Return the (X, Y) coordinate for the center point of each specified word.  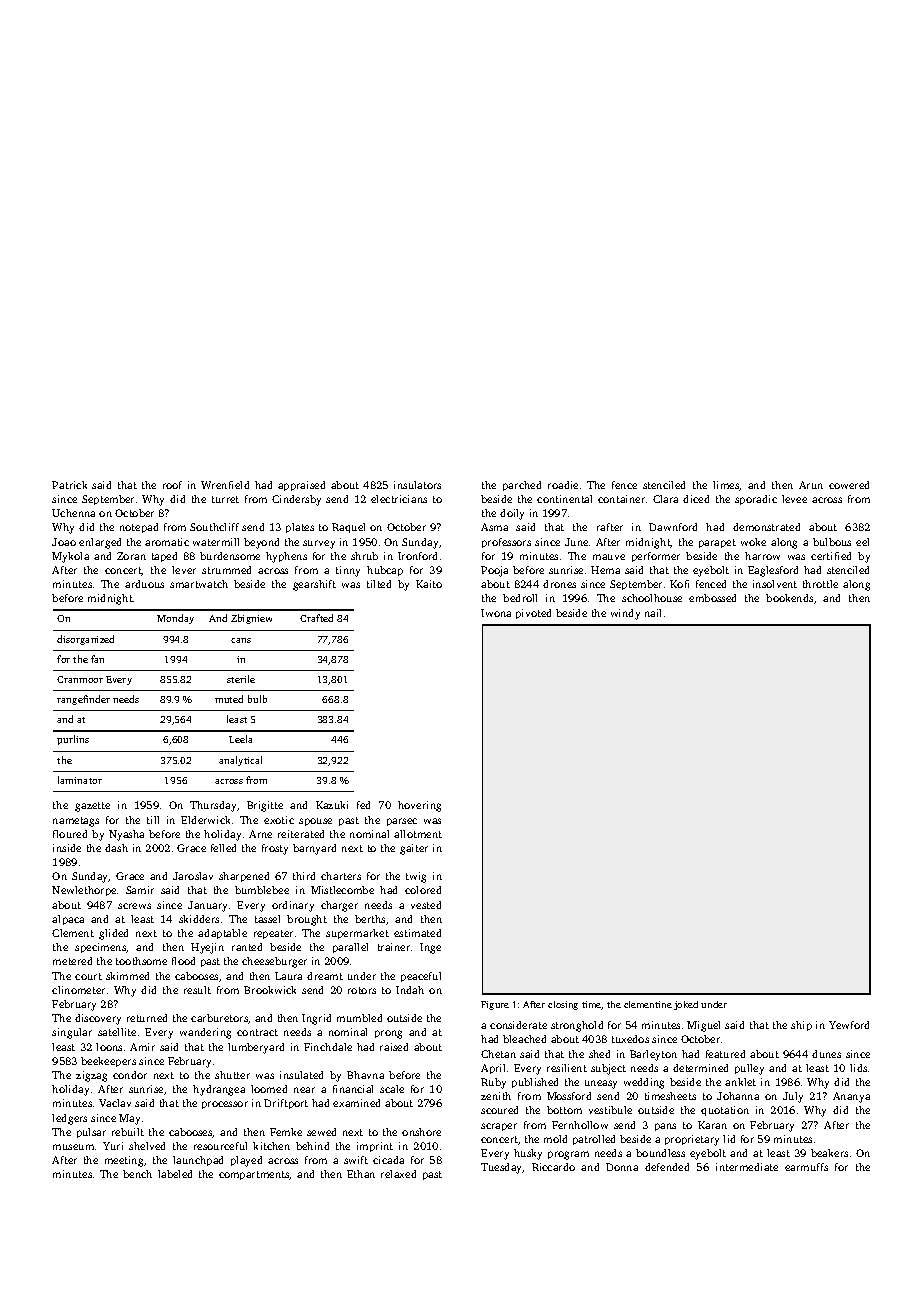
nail (653, 613)
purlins (73, 740)
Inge (430, 948)
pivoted (533, 614)
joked (686, 1005)
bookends (789, 598)
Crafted (316, 618)
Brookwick (270, 990)
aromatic (167, 542)
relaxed (398, 1174)
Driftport (286, 1104)
